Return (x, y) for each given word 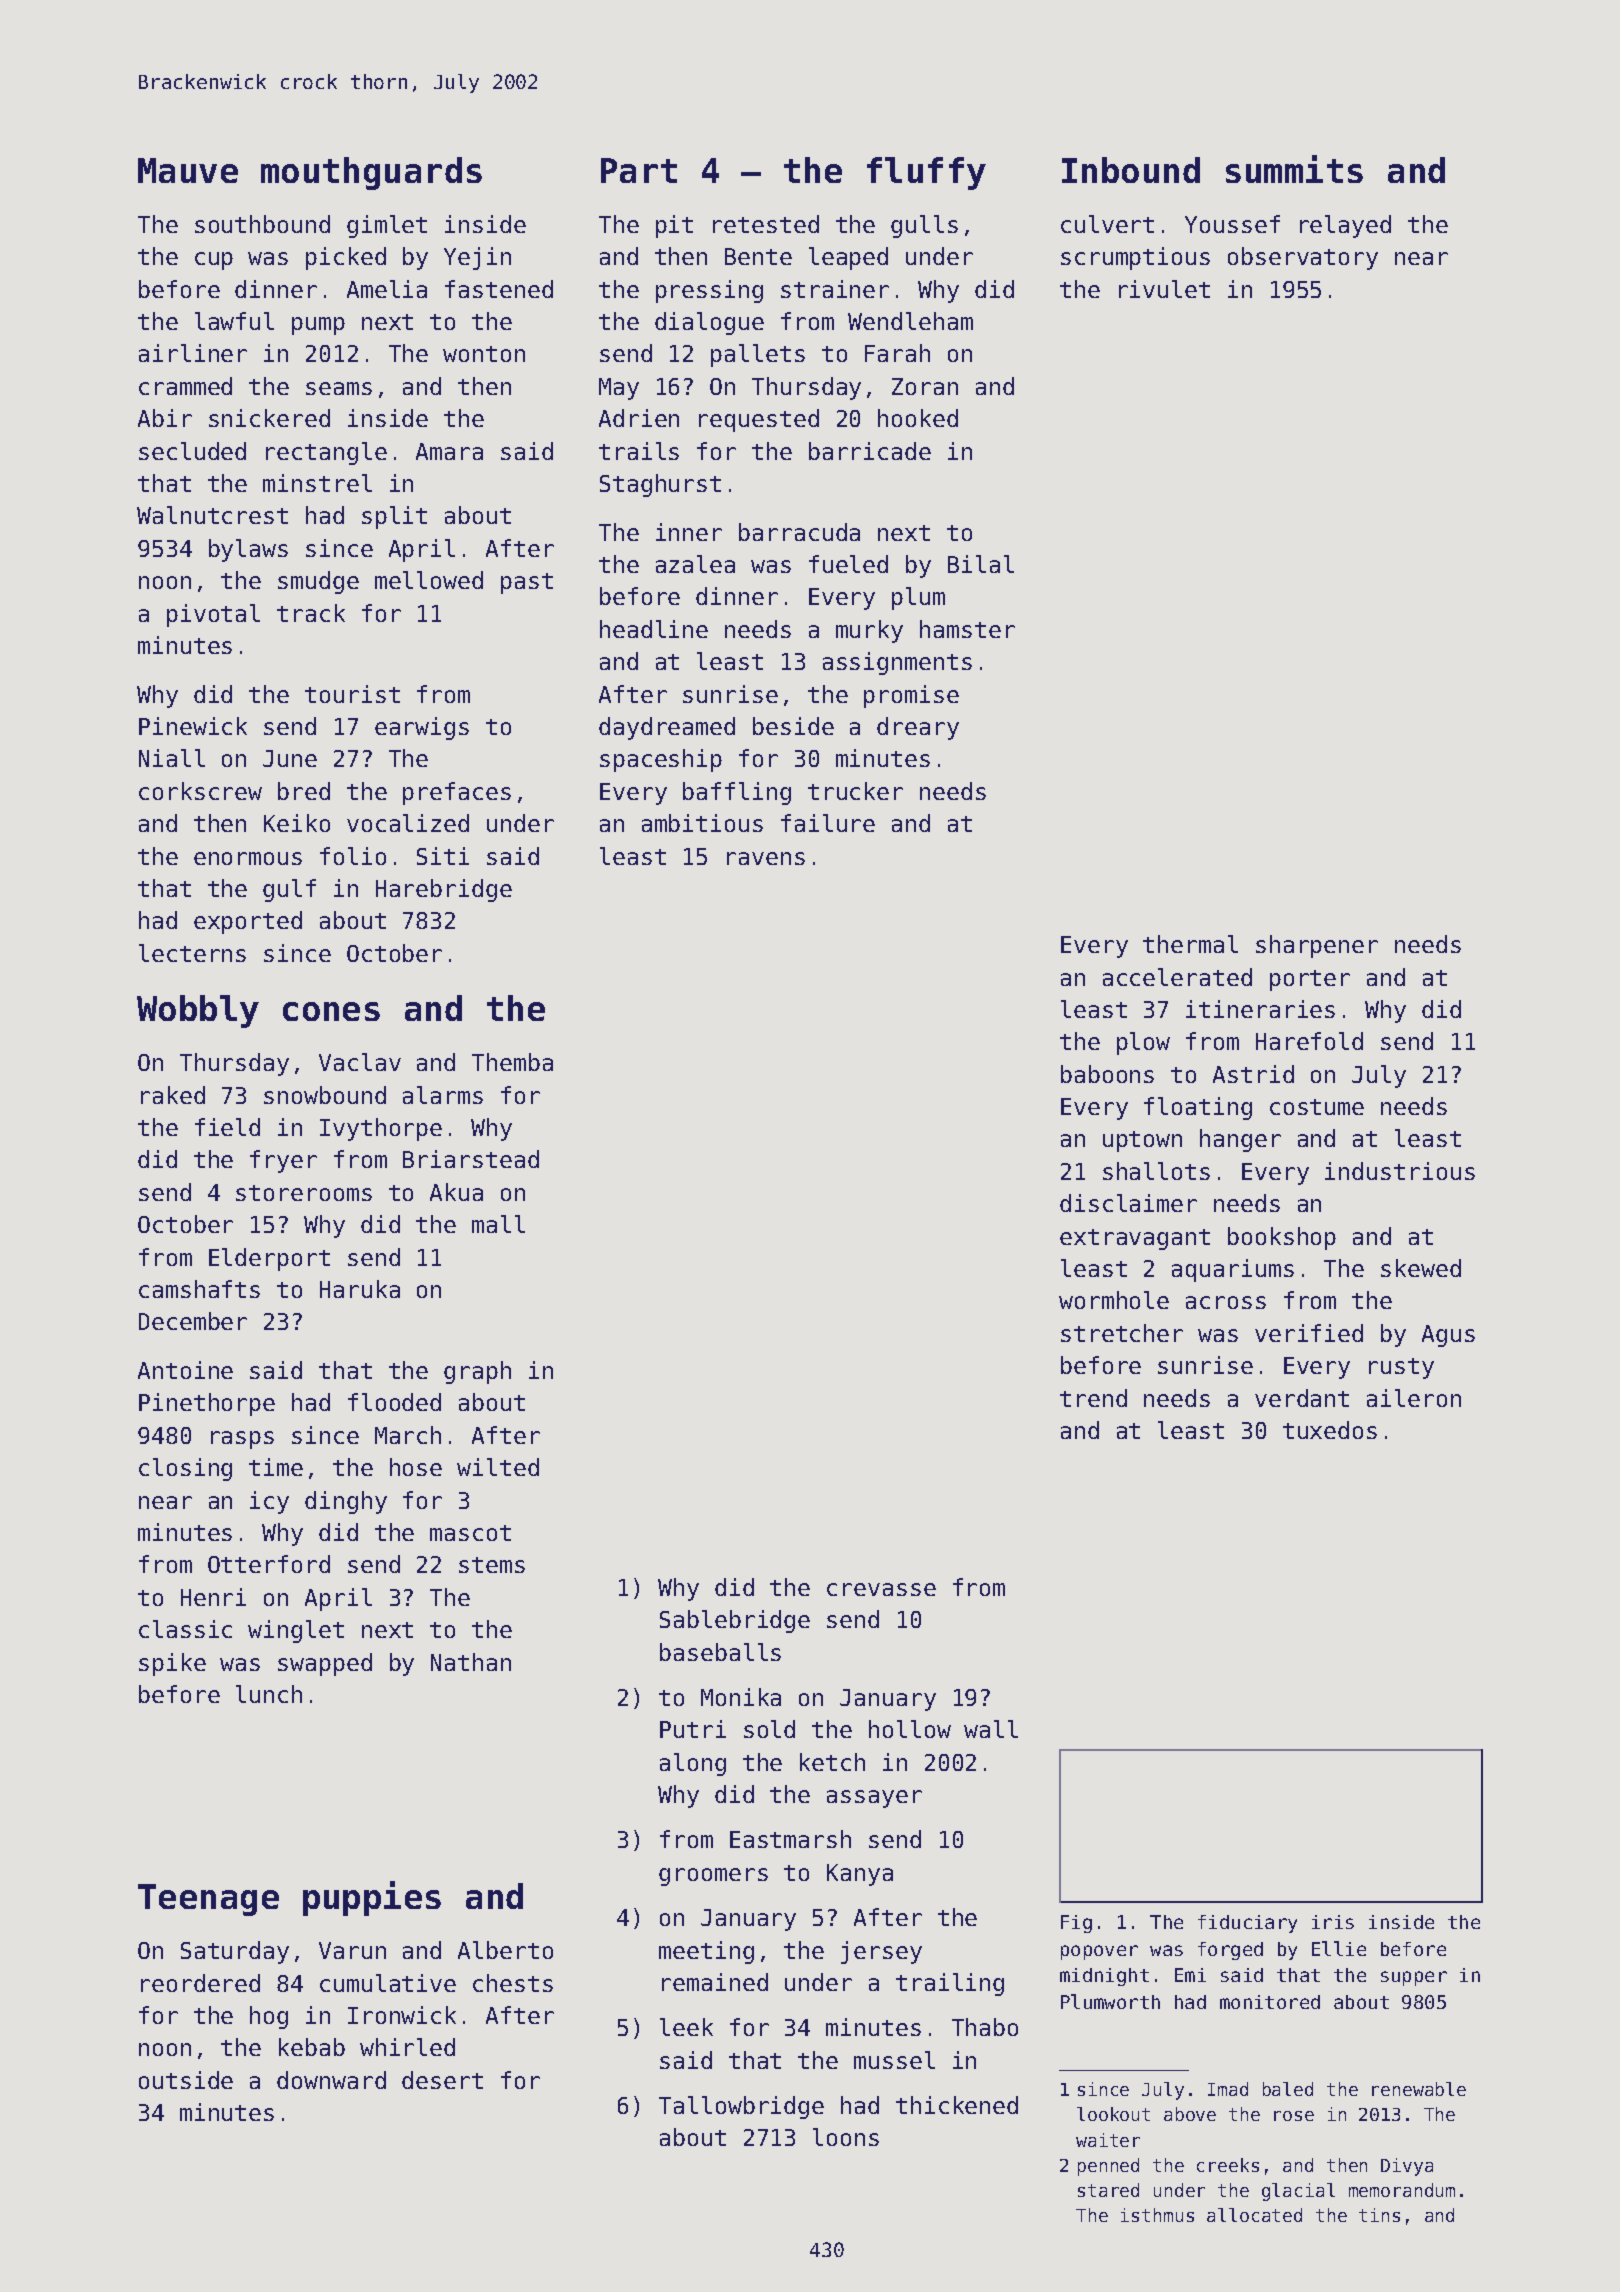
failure (828, 823)
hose (416, 1467)
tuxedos (1330, 1430)
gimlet (387, 226)
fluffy (926, 173)
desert (442, 2080)
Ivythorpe (381, 1129)
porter (1310, 980)
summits (1294, 169)
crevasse (881, 1589)
